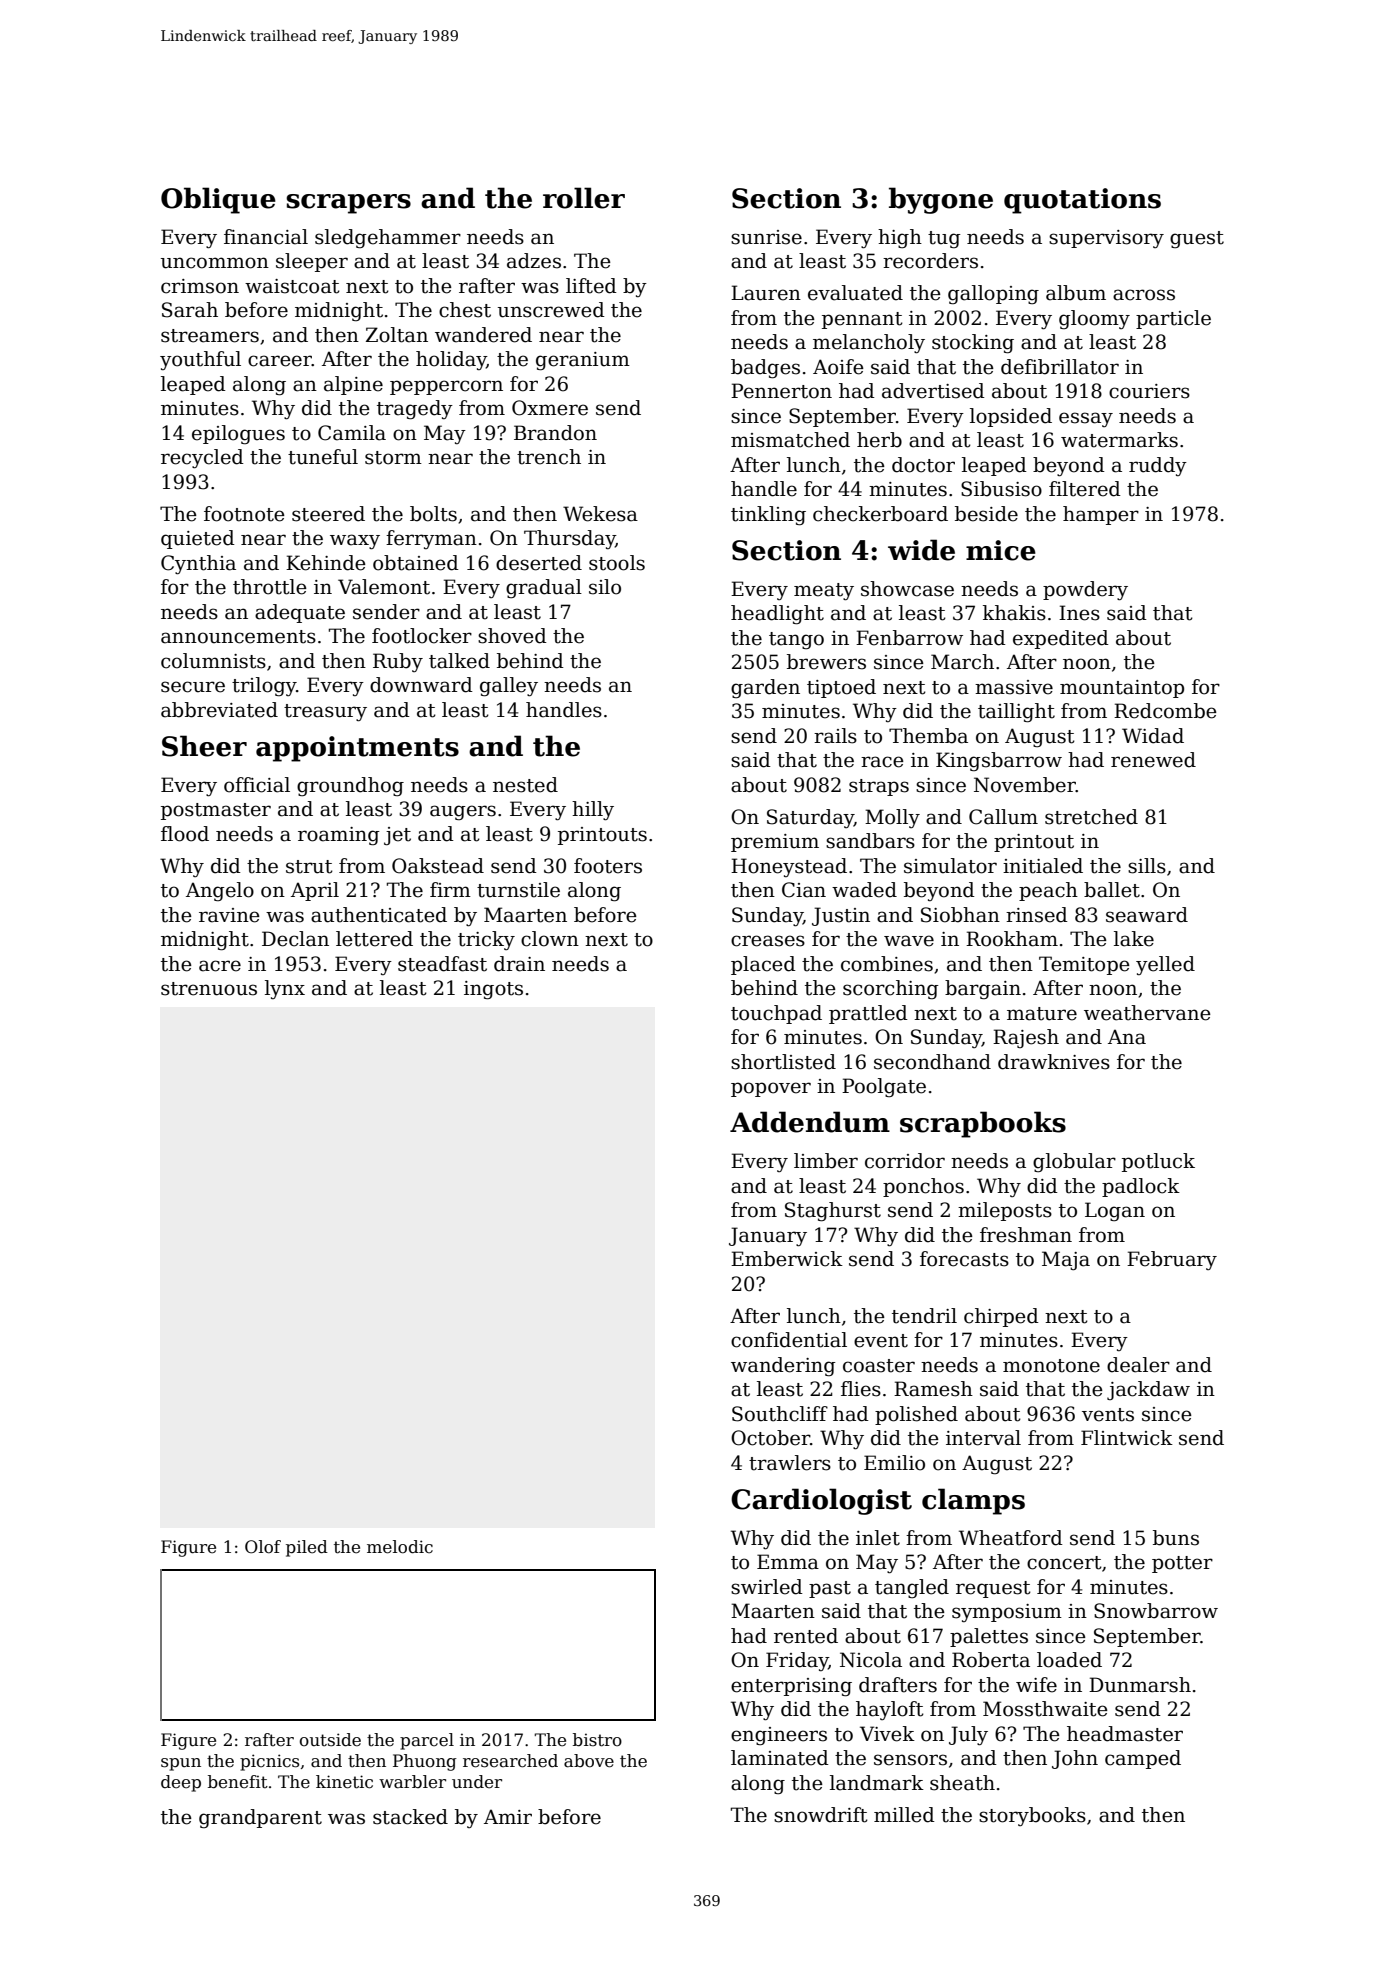 The height and width of the document is (1969, 1386). What do you see at coordinates (393, 458) in the document?
I see `storm` at bounding box center [393, 458].
